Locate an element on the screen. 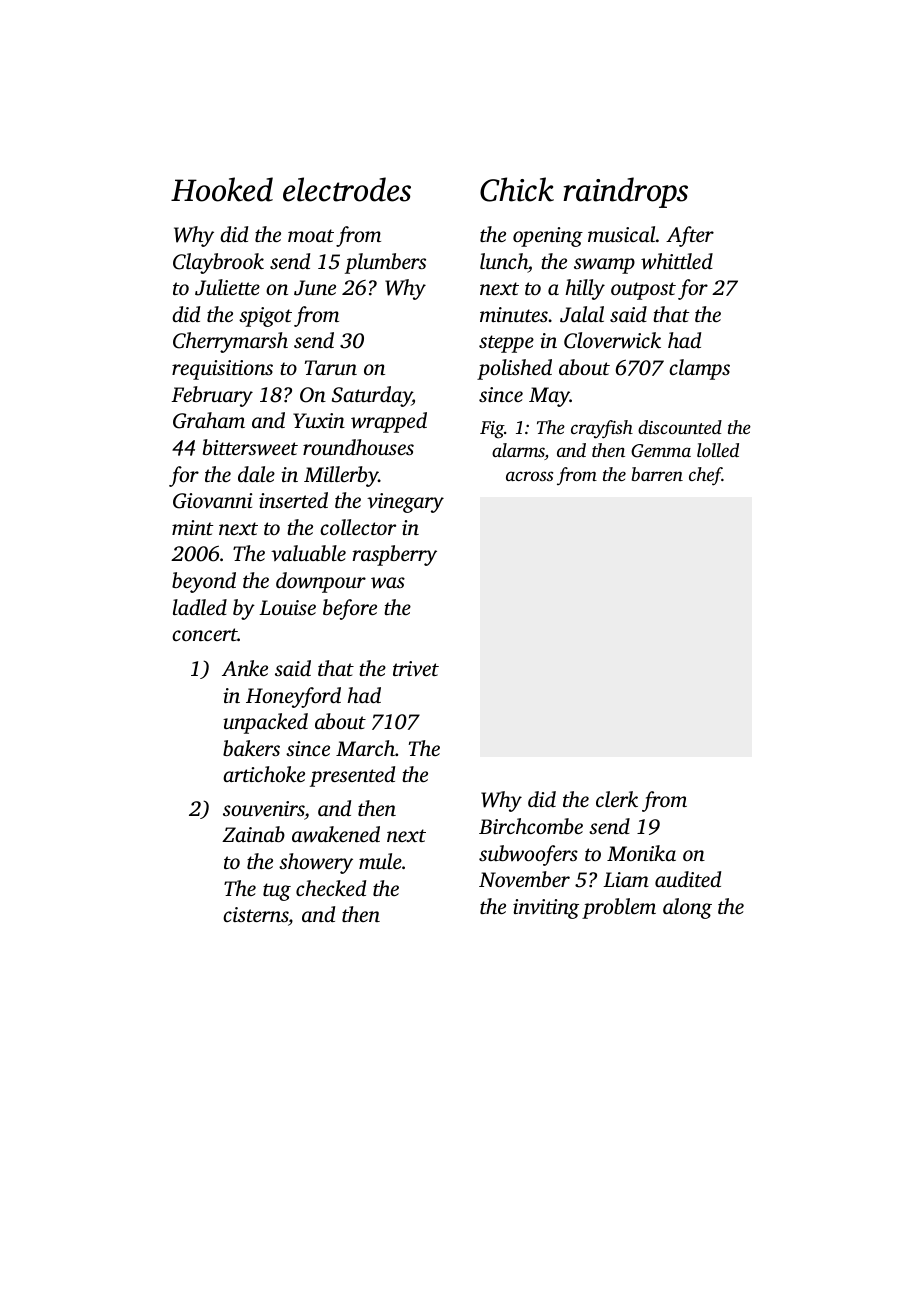  Chick is located at coordinates (517, 189).
